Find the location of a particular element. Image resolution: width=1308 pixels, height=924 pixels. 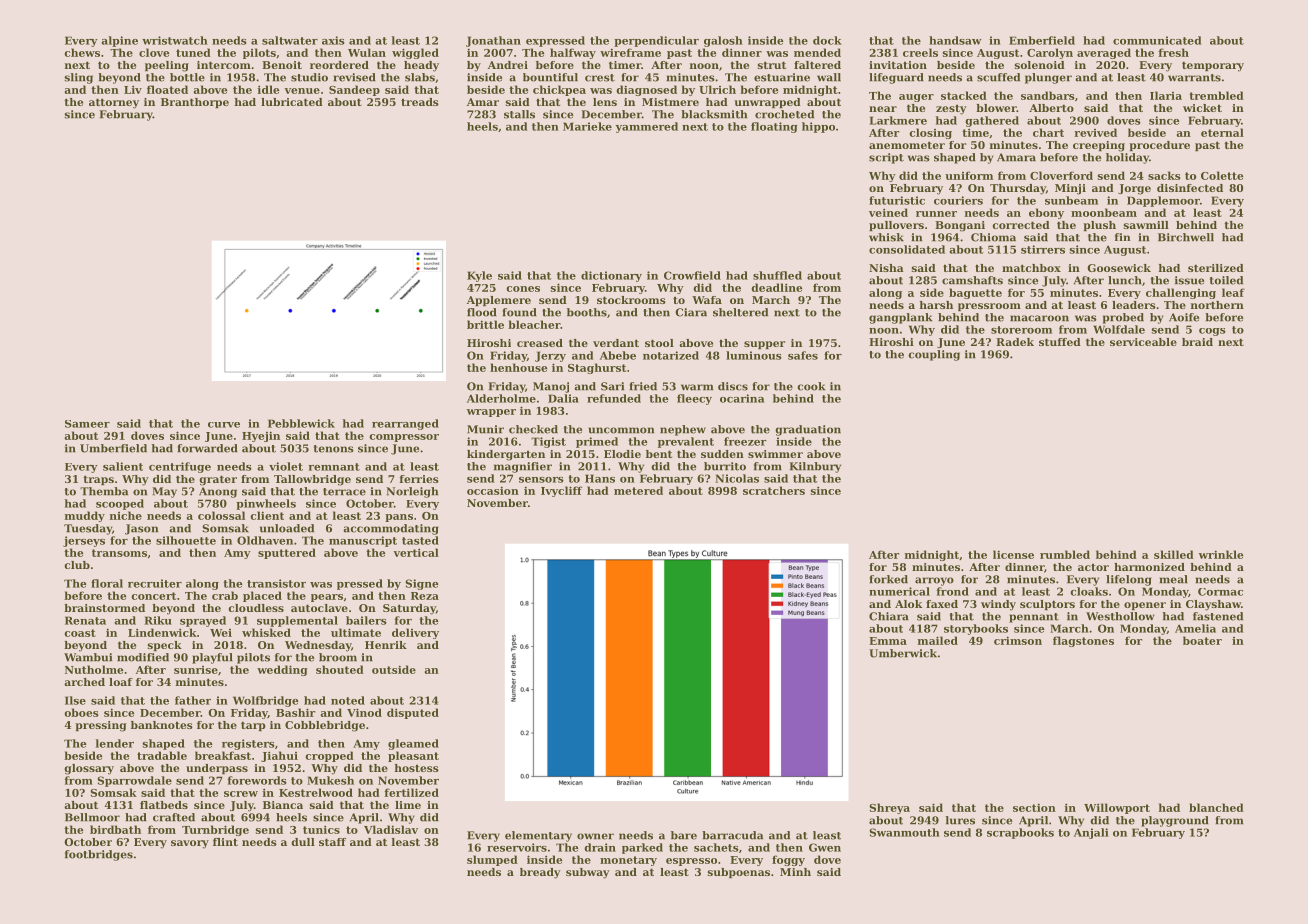

communicated is located at coordinates (1157, 40).
